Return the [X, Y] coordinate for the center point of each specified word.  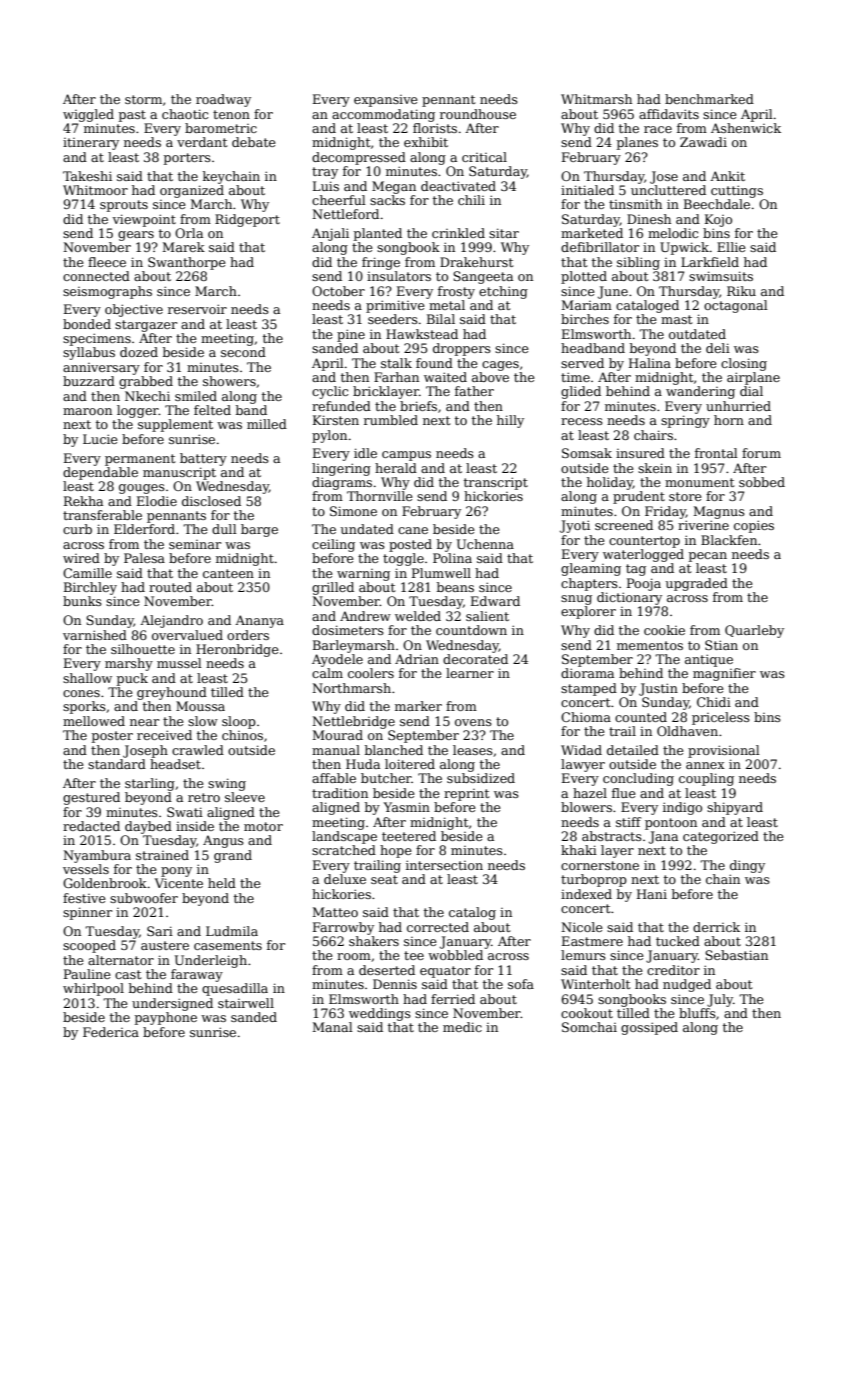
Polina [452, 558]
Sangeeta [483, 277]
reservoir [197, 309]
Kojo [718, 220]
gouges [142, 489]
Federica [111, 1032]
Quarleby [754, 631]
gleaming [591, 569]
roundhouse [478, 114]
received [164, 735]
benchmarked [709, 99]
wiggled [88, 115]
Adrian [417, 659]
